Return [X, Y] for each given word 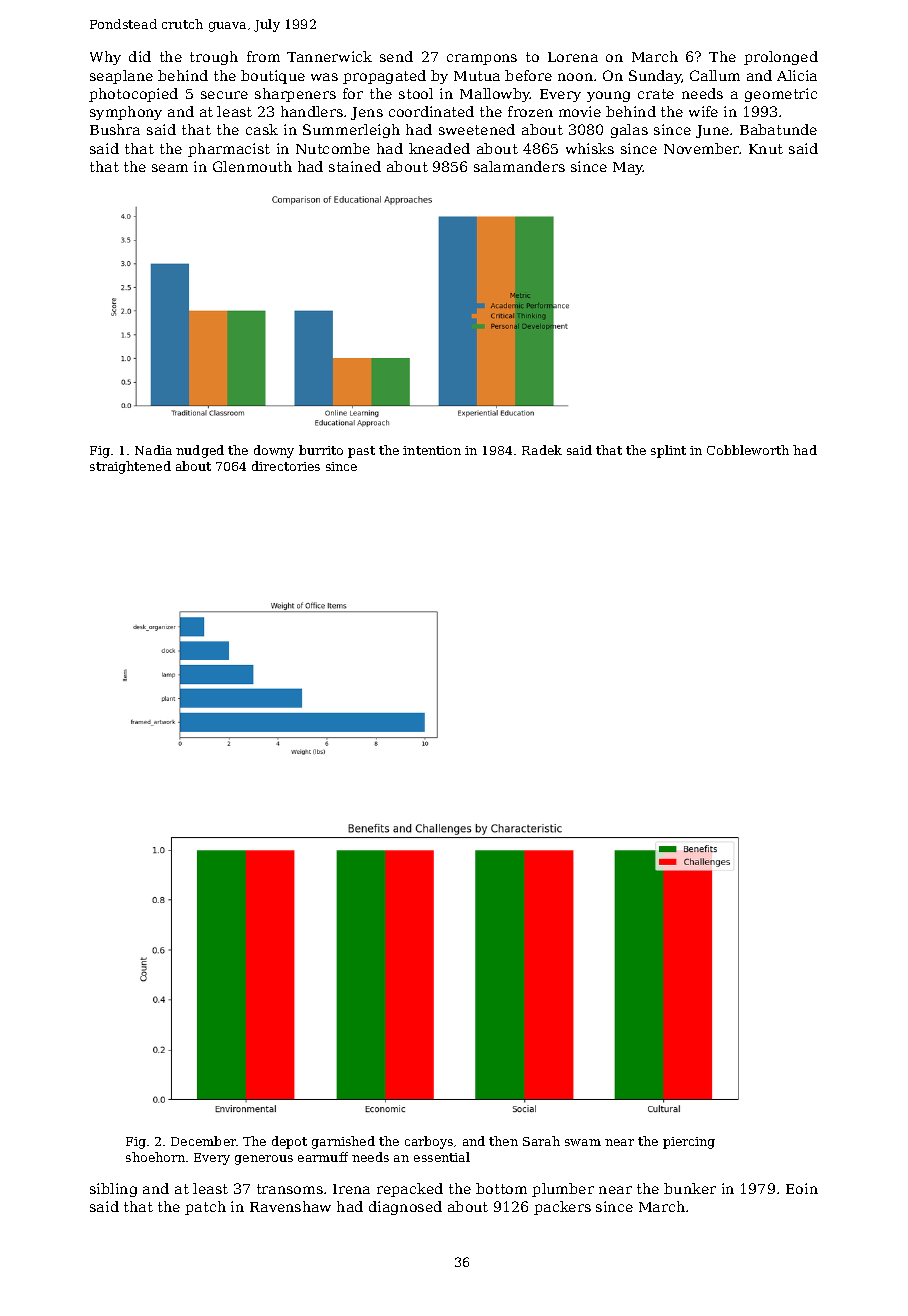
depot [289, 1142]
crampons [482, 59]
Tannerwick [329, 56]
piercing [689, 1143]
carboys [429, 1142]
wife [703, 111]
